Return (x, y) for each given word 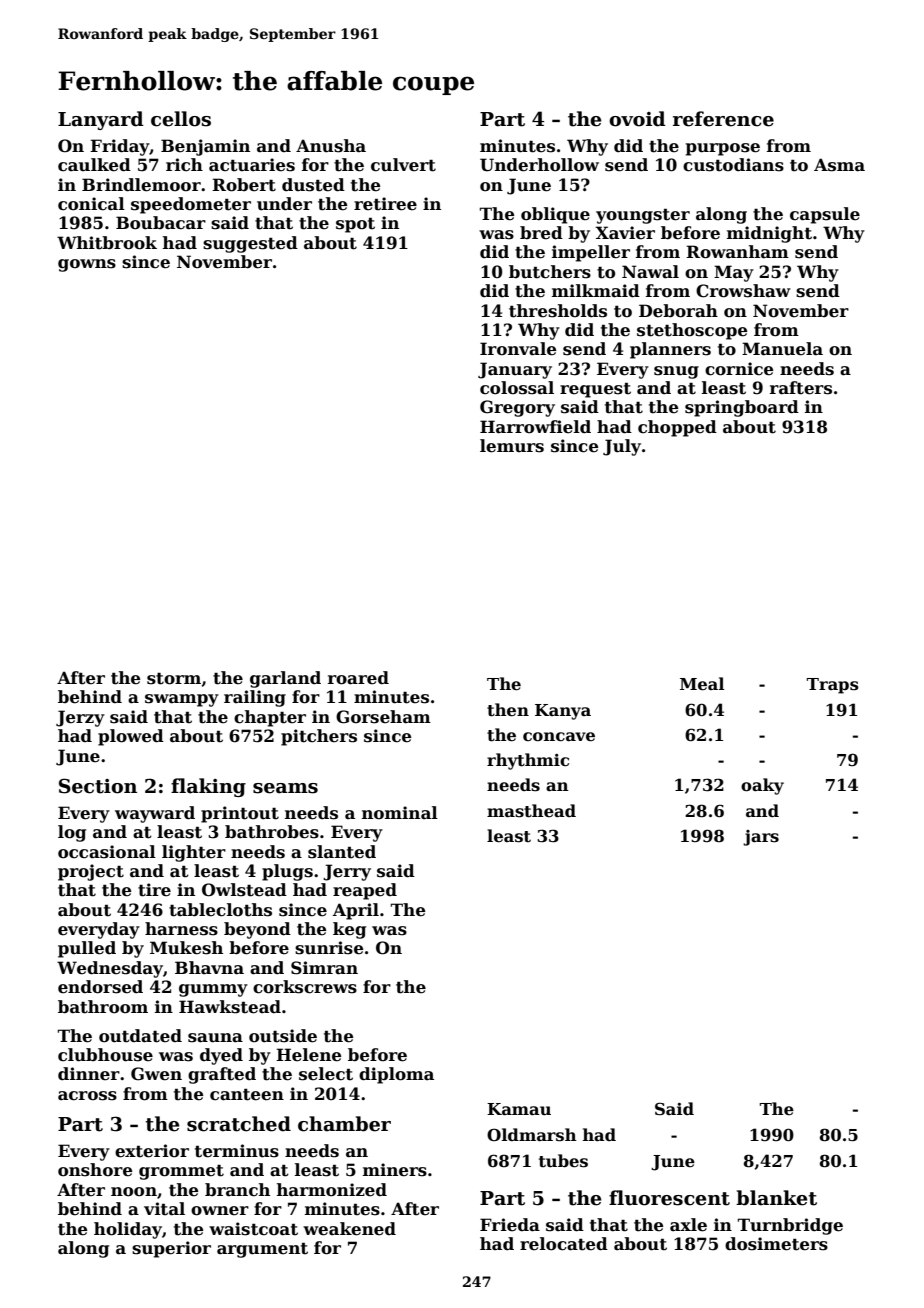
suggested (250, 244)
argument (262, 1250)
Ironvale (518, 349)
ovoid (637, 119)
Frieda (510, 1225)
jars (761, 838)
